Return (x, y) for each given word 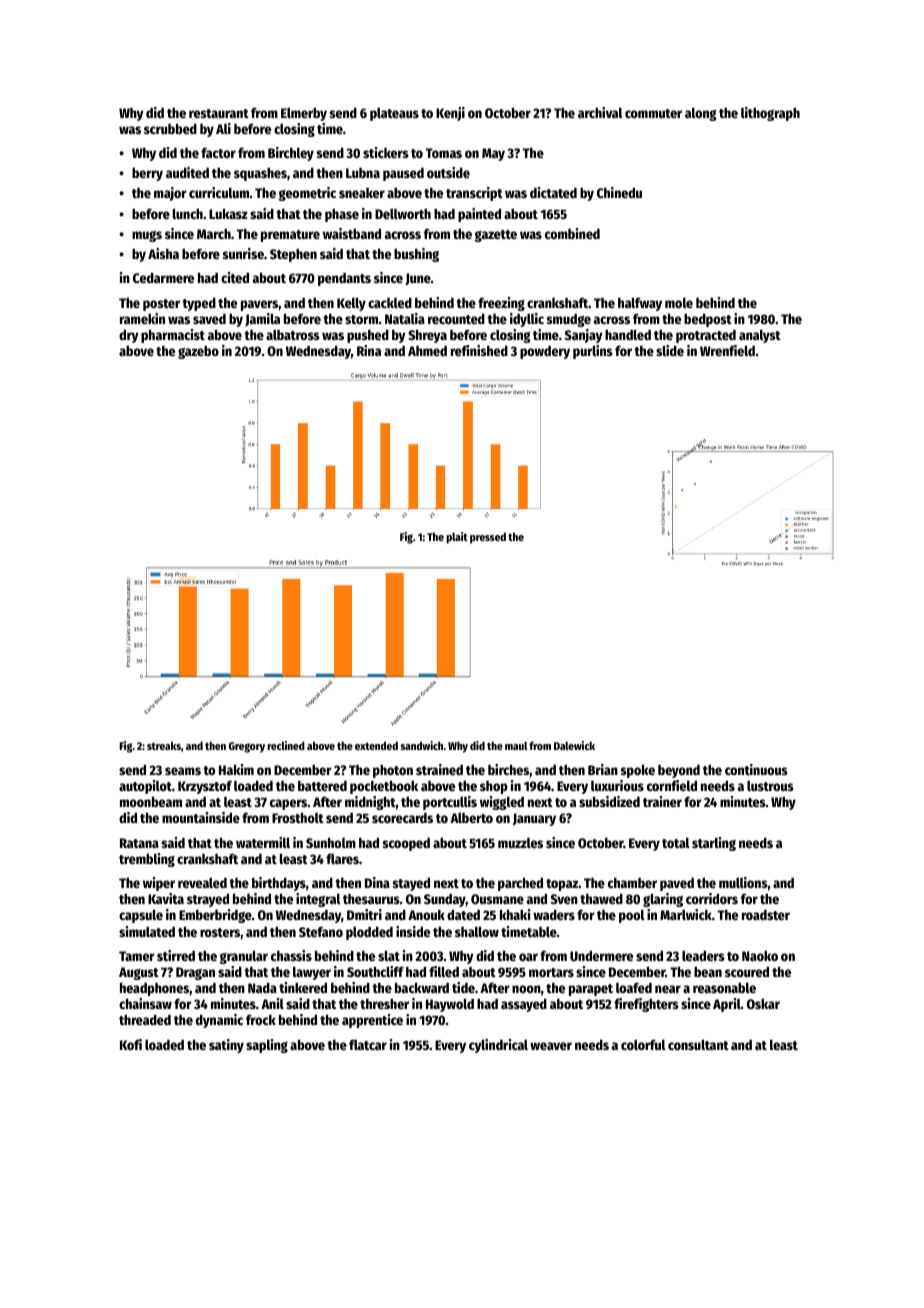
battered (322, 786)
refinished (479, 350)
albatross (293, 334)
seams (183, 771)
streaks (164, 745)
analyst (760, 336)
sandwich (422, 745)
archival (600, 112)
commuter (653, 113)
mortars (551, 972)
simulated (147, 931)
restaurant (219, 113)
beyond (679, 771)
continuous (756, 769)
